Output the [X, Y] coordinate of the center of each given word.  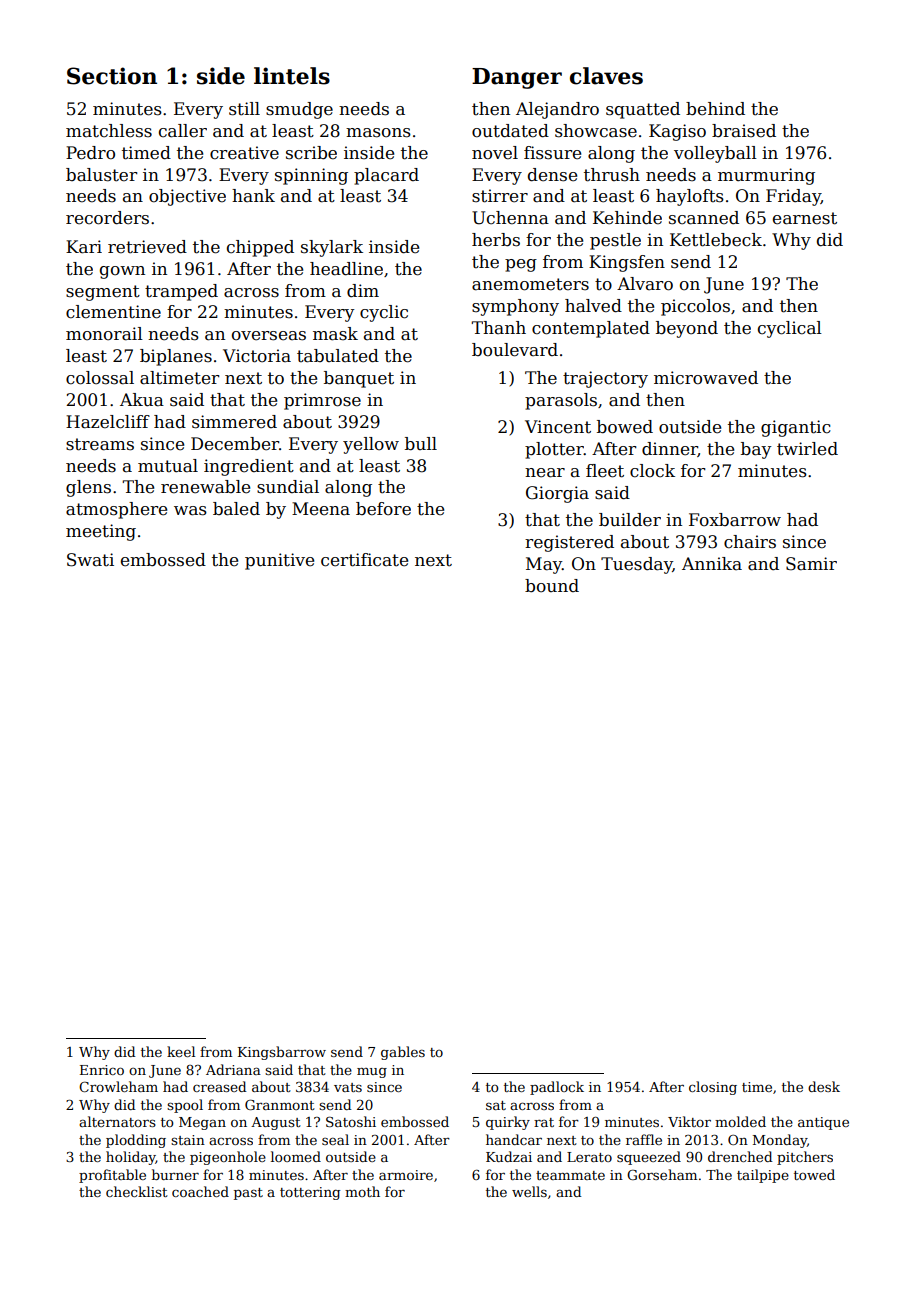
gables [403, 1053]
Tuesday [637, 565]
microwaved [706, 378]
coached [200, 1191]
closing [713, 1088]
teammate [570, 1175]
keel [181, 1051]
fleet [605, 471]
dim [363, 291]
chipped [260, 248]
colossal [100, 378]
